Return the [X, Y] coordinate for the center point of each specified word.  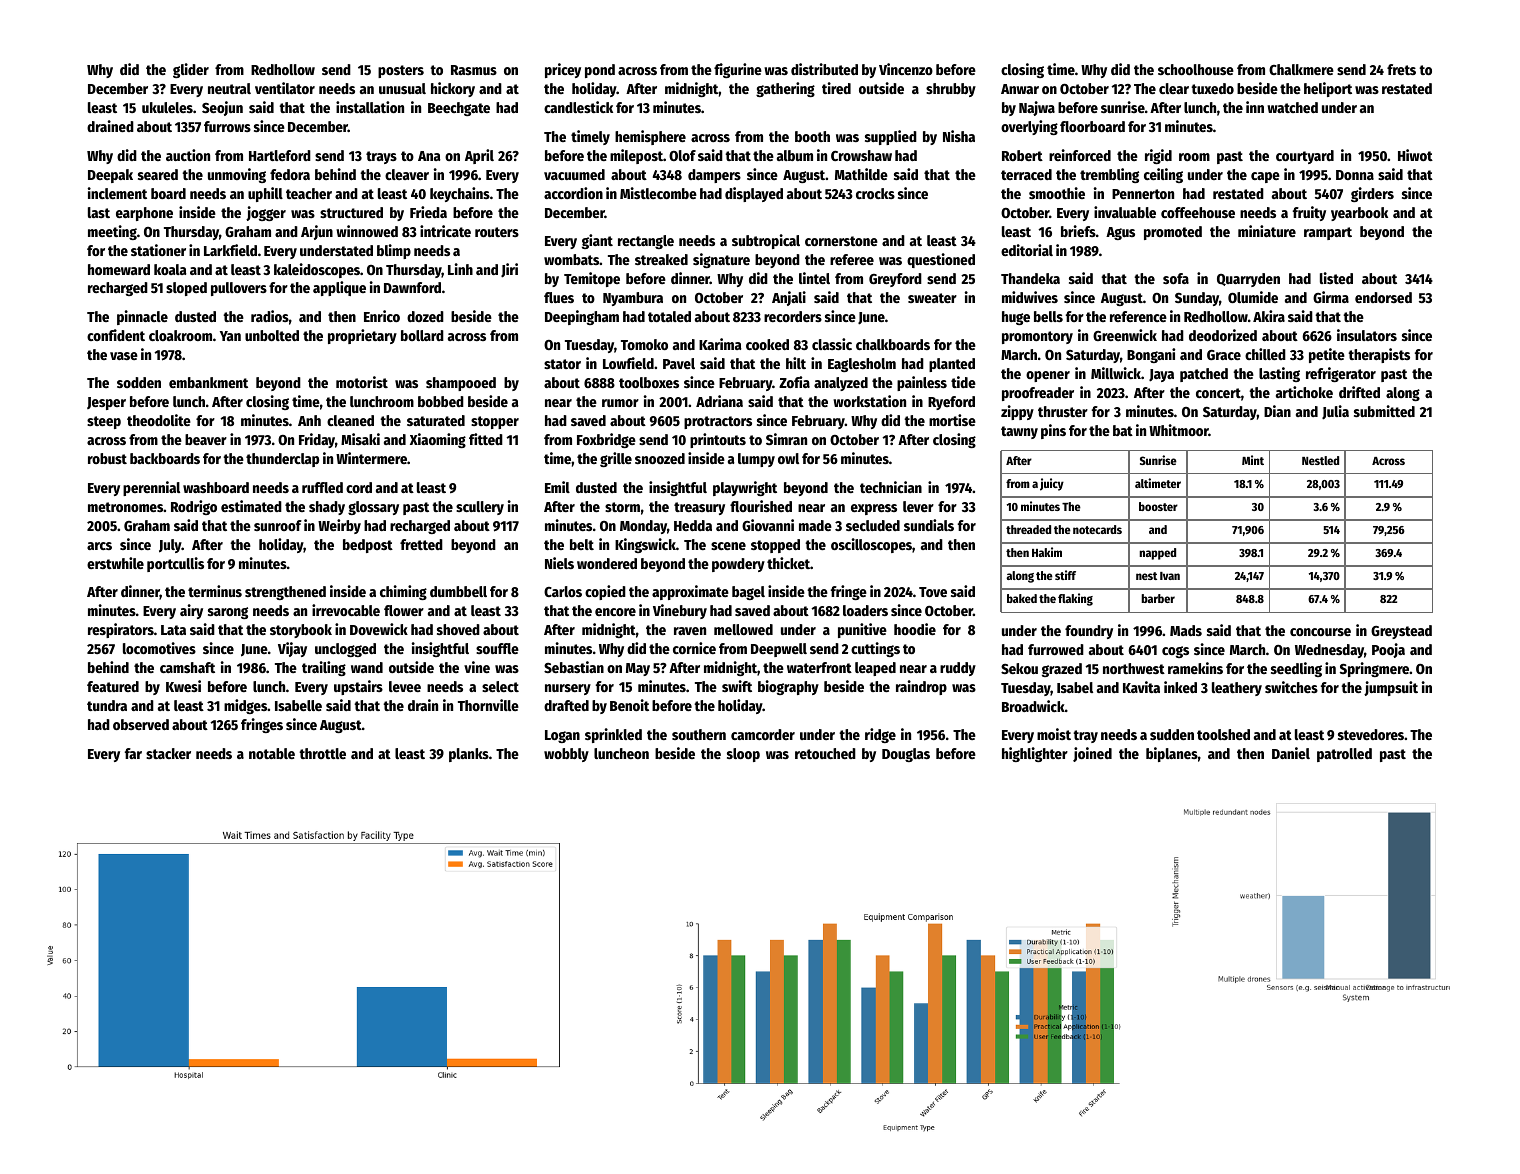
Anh [309, 420]
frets [1401, 69]
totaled [669, 316]
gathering [785, 89]
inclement [117, 193]
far [133, 753]
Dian [1277, 411]
